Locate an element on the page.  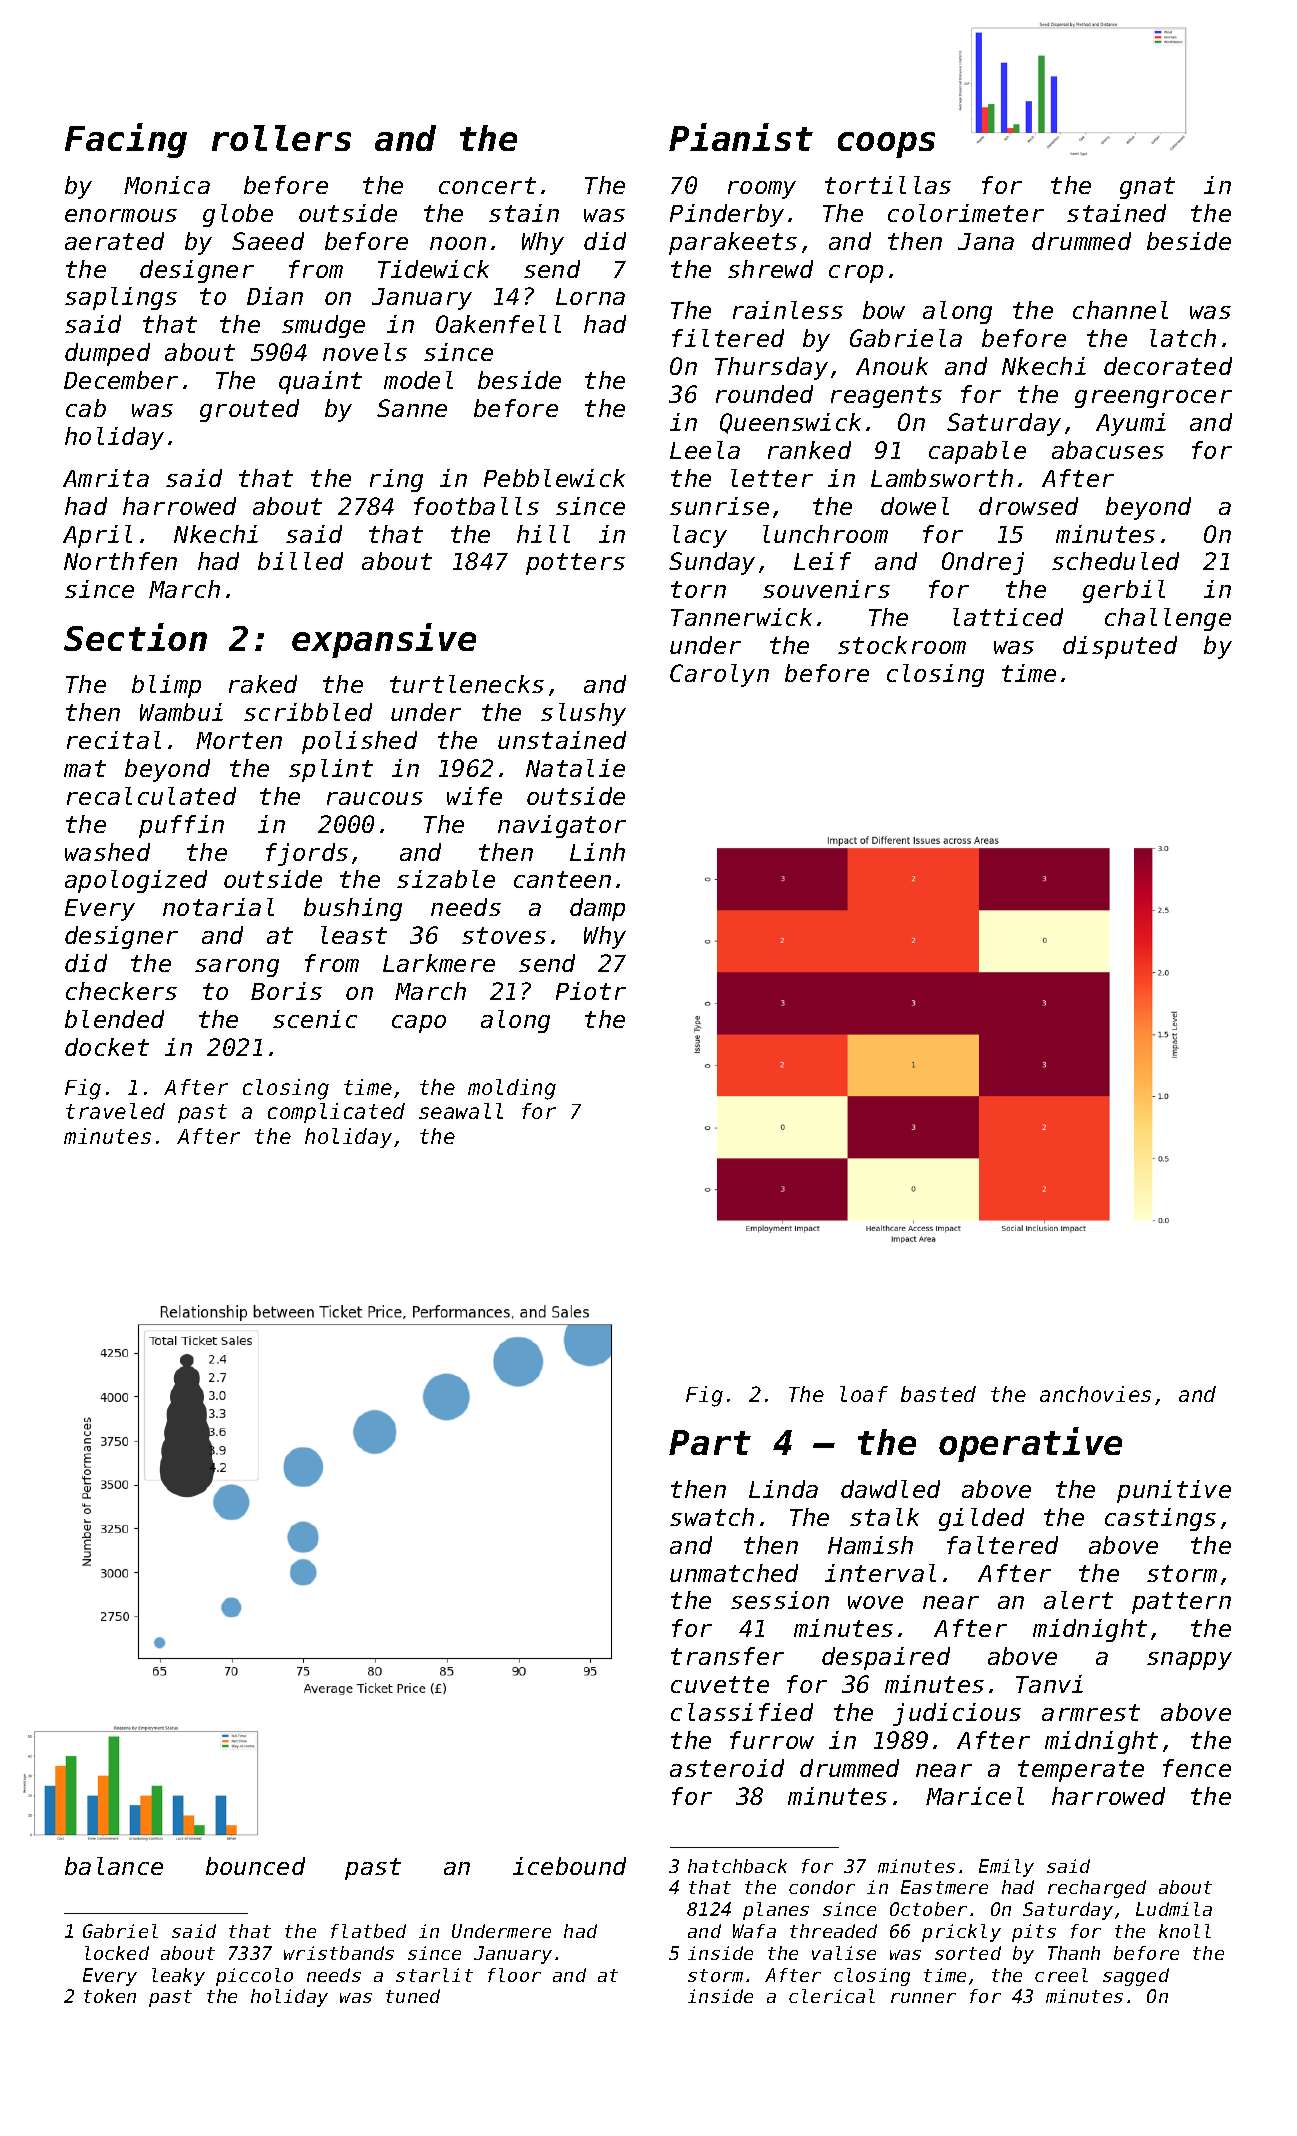
Piotr is located at coordinates (591, 991).
